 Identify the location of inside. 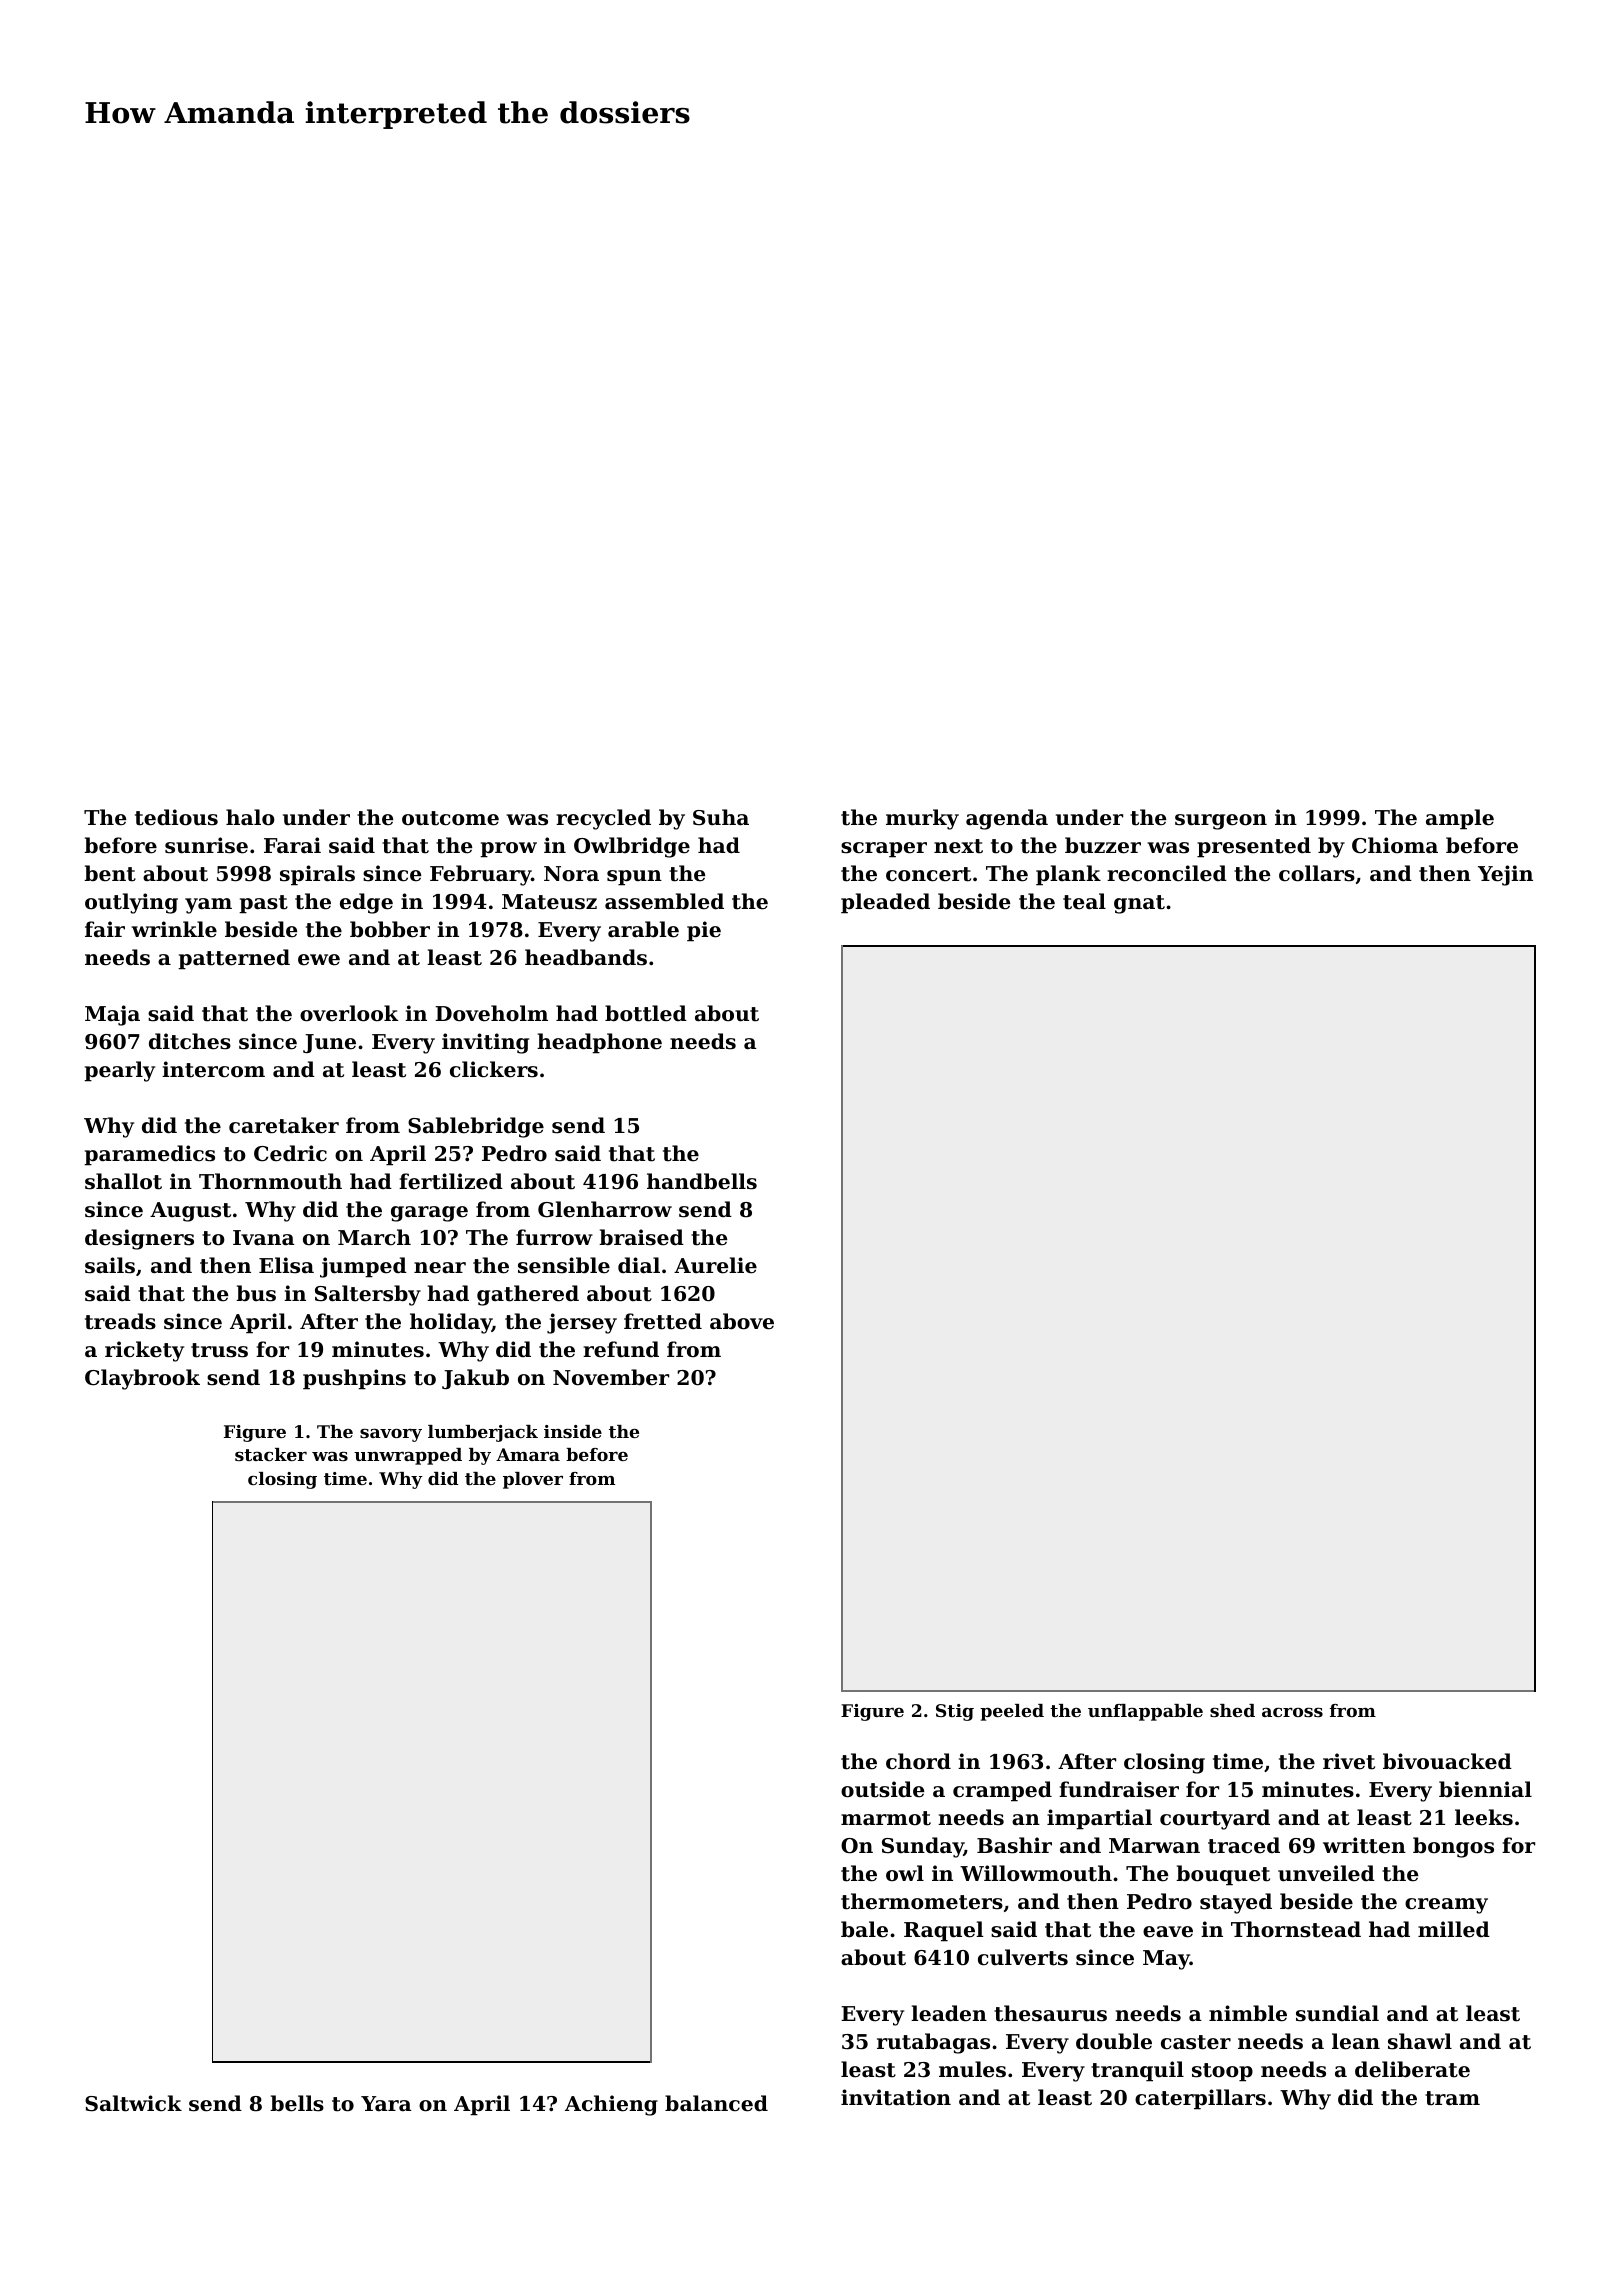
(573, 1431).
